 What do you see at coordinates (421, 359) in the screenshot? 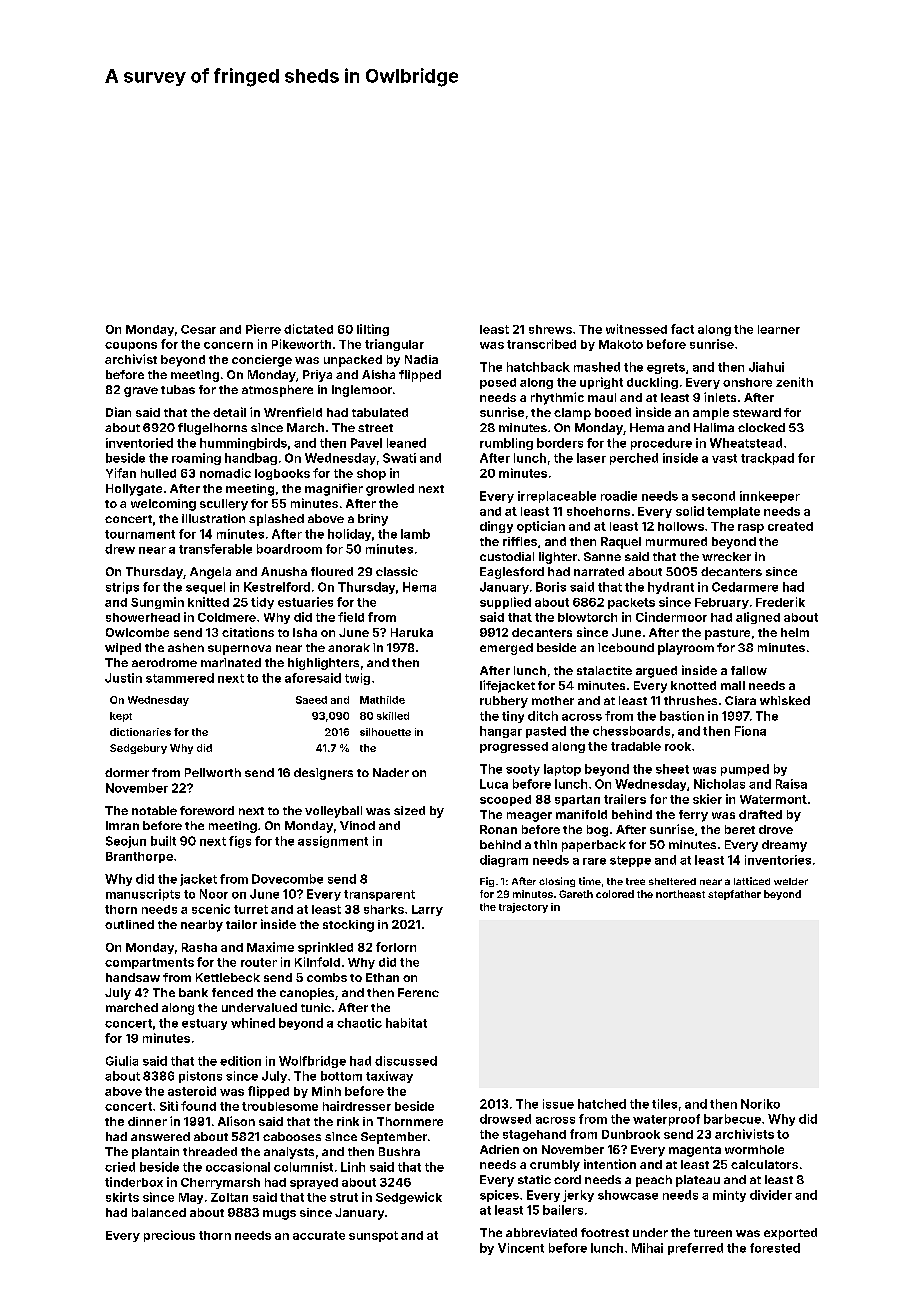
I see `Nadia` at bounding box center [421, 359].
